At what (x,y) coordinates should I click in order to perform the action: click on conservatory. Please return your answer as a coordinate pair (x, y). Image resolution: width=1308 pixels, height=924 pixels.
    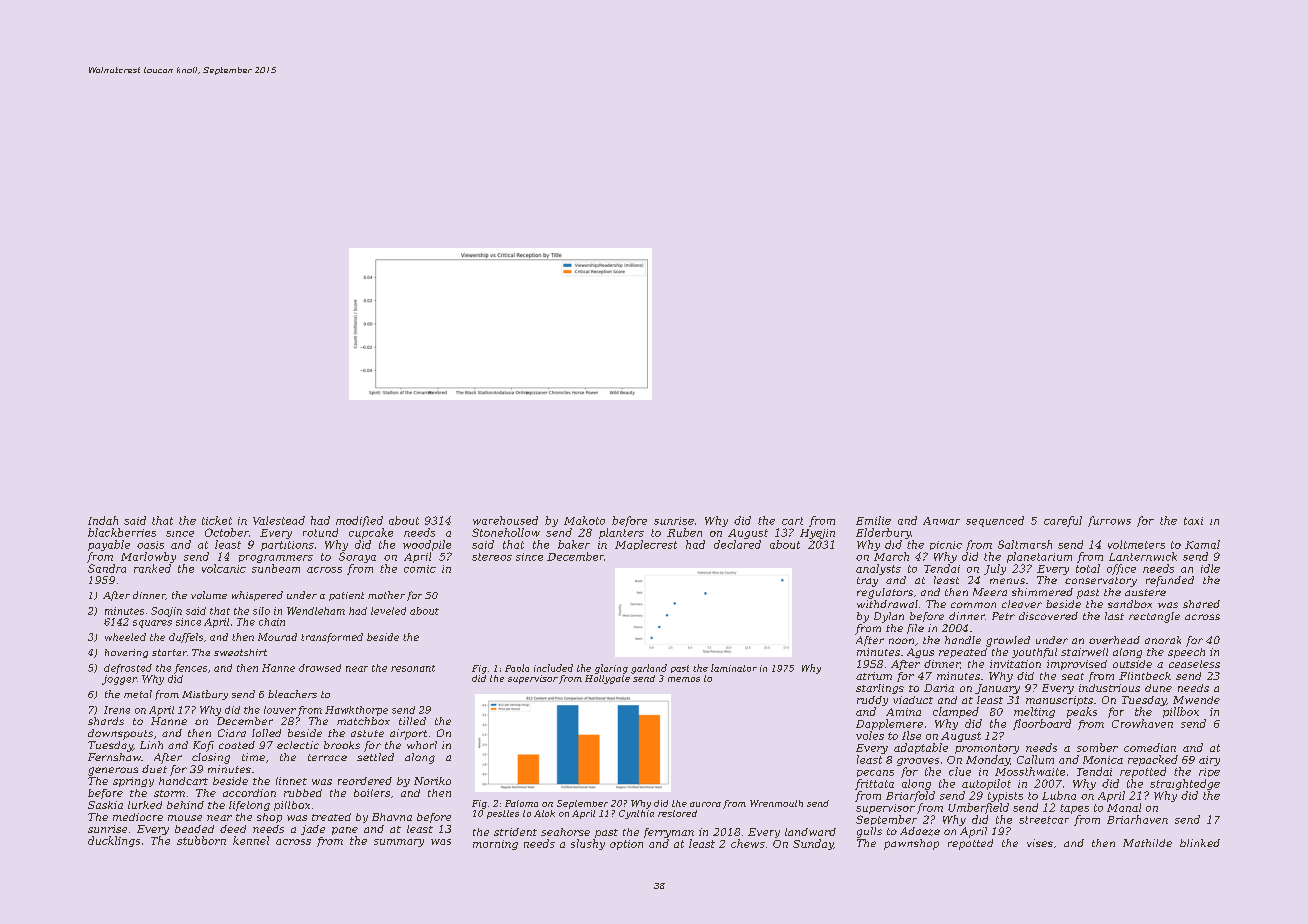
    Looking at the image, I should click on (1101, 582).
